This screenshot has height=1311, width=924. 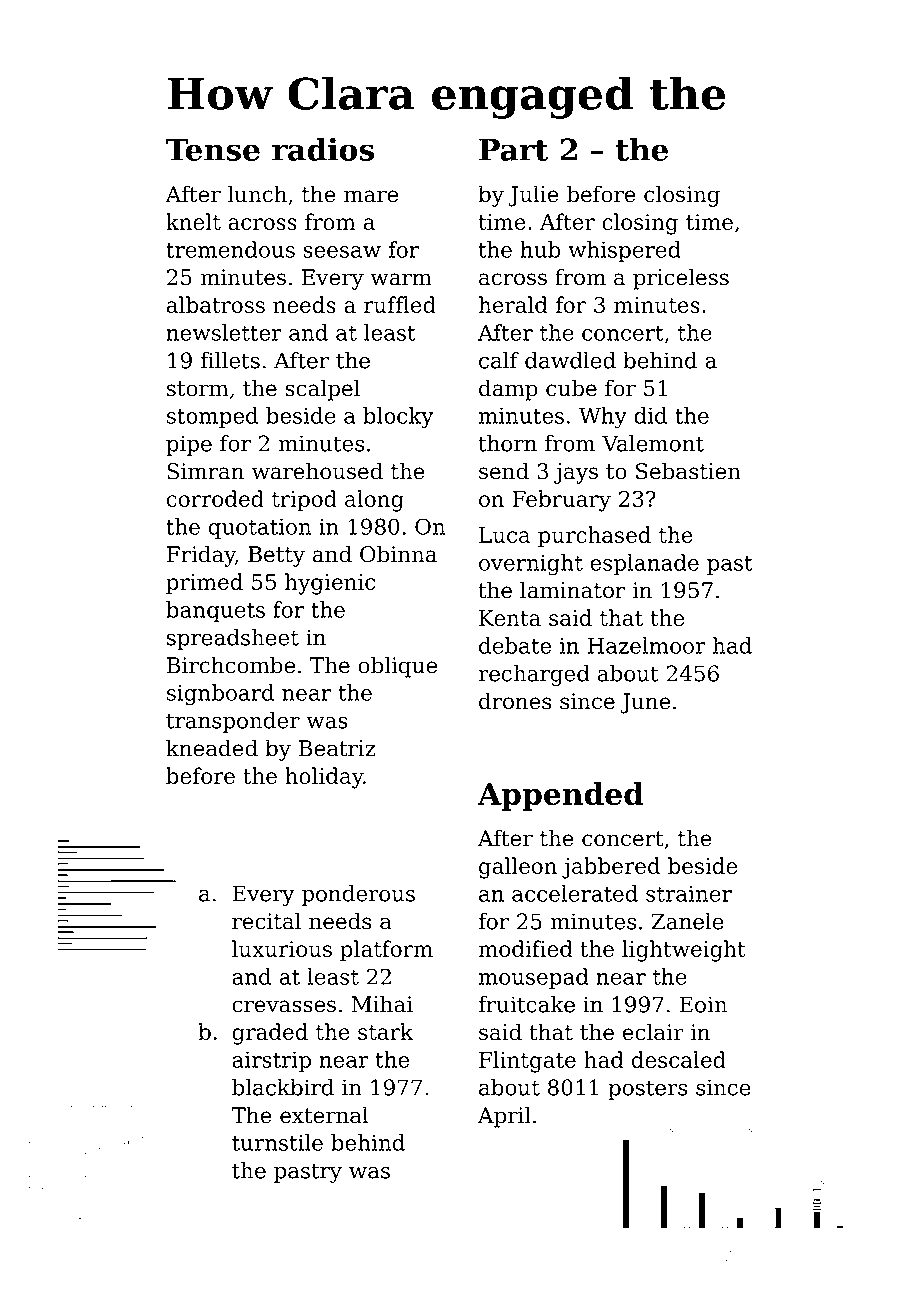 What do you see at coordinates (646, 645) in the screenshot?
I see `Hazelmoor` at bounding box center [646, 645].
